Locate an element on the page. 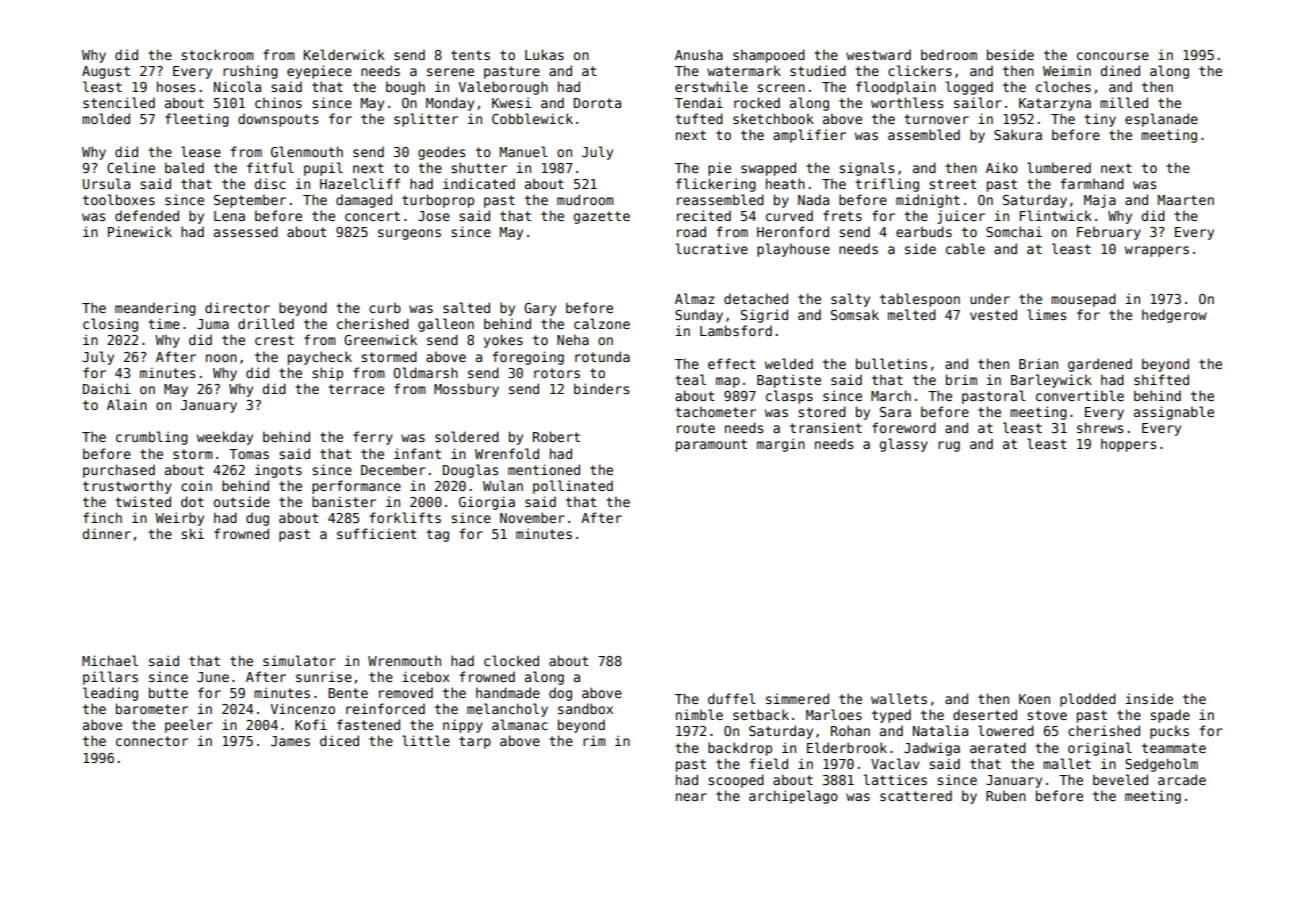 Image resolution: width=1308 pixels, height=924 pixels. near is located at coordinates (691, 797).
